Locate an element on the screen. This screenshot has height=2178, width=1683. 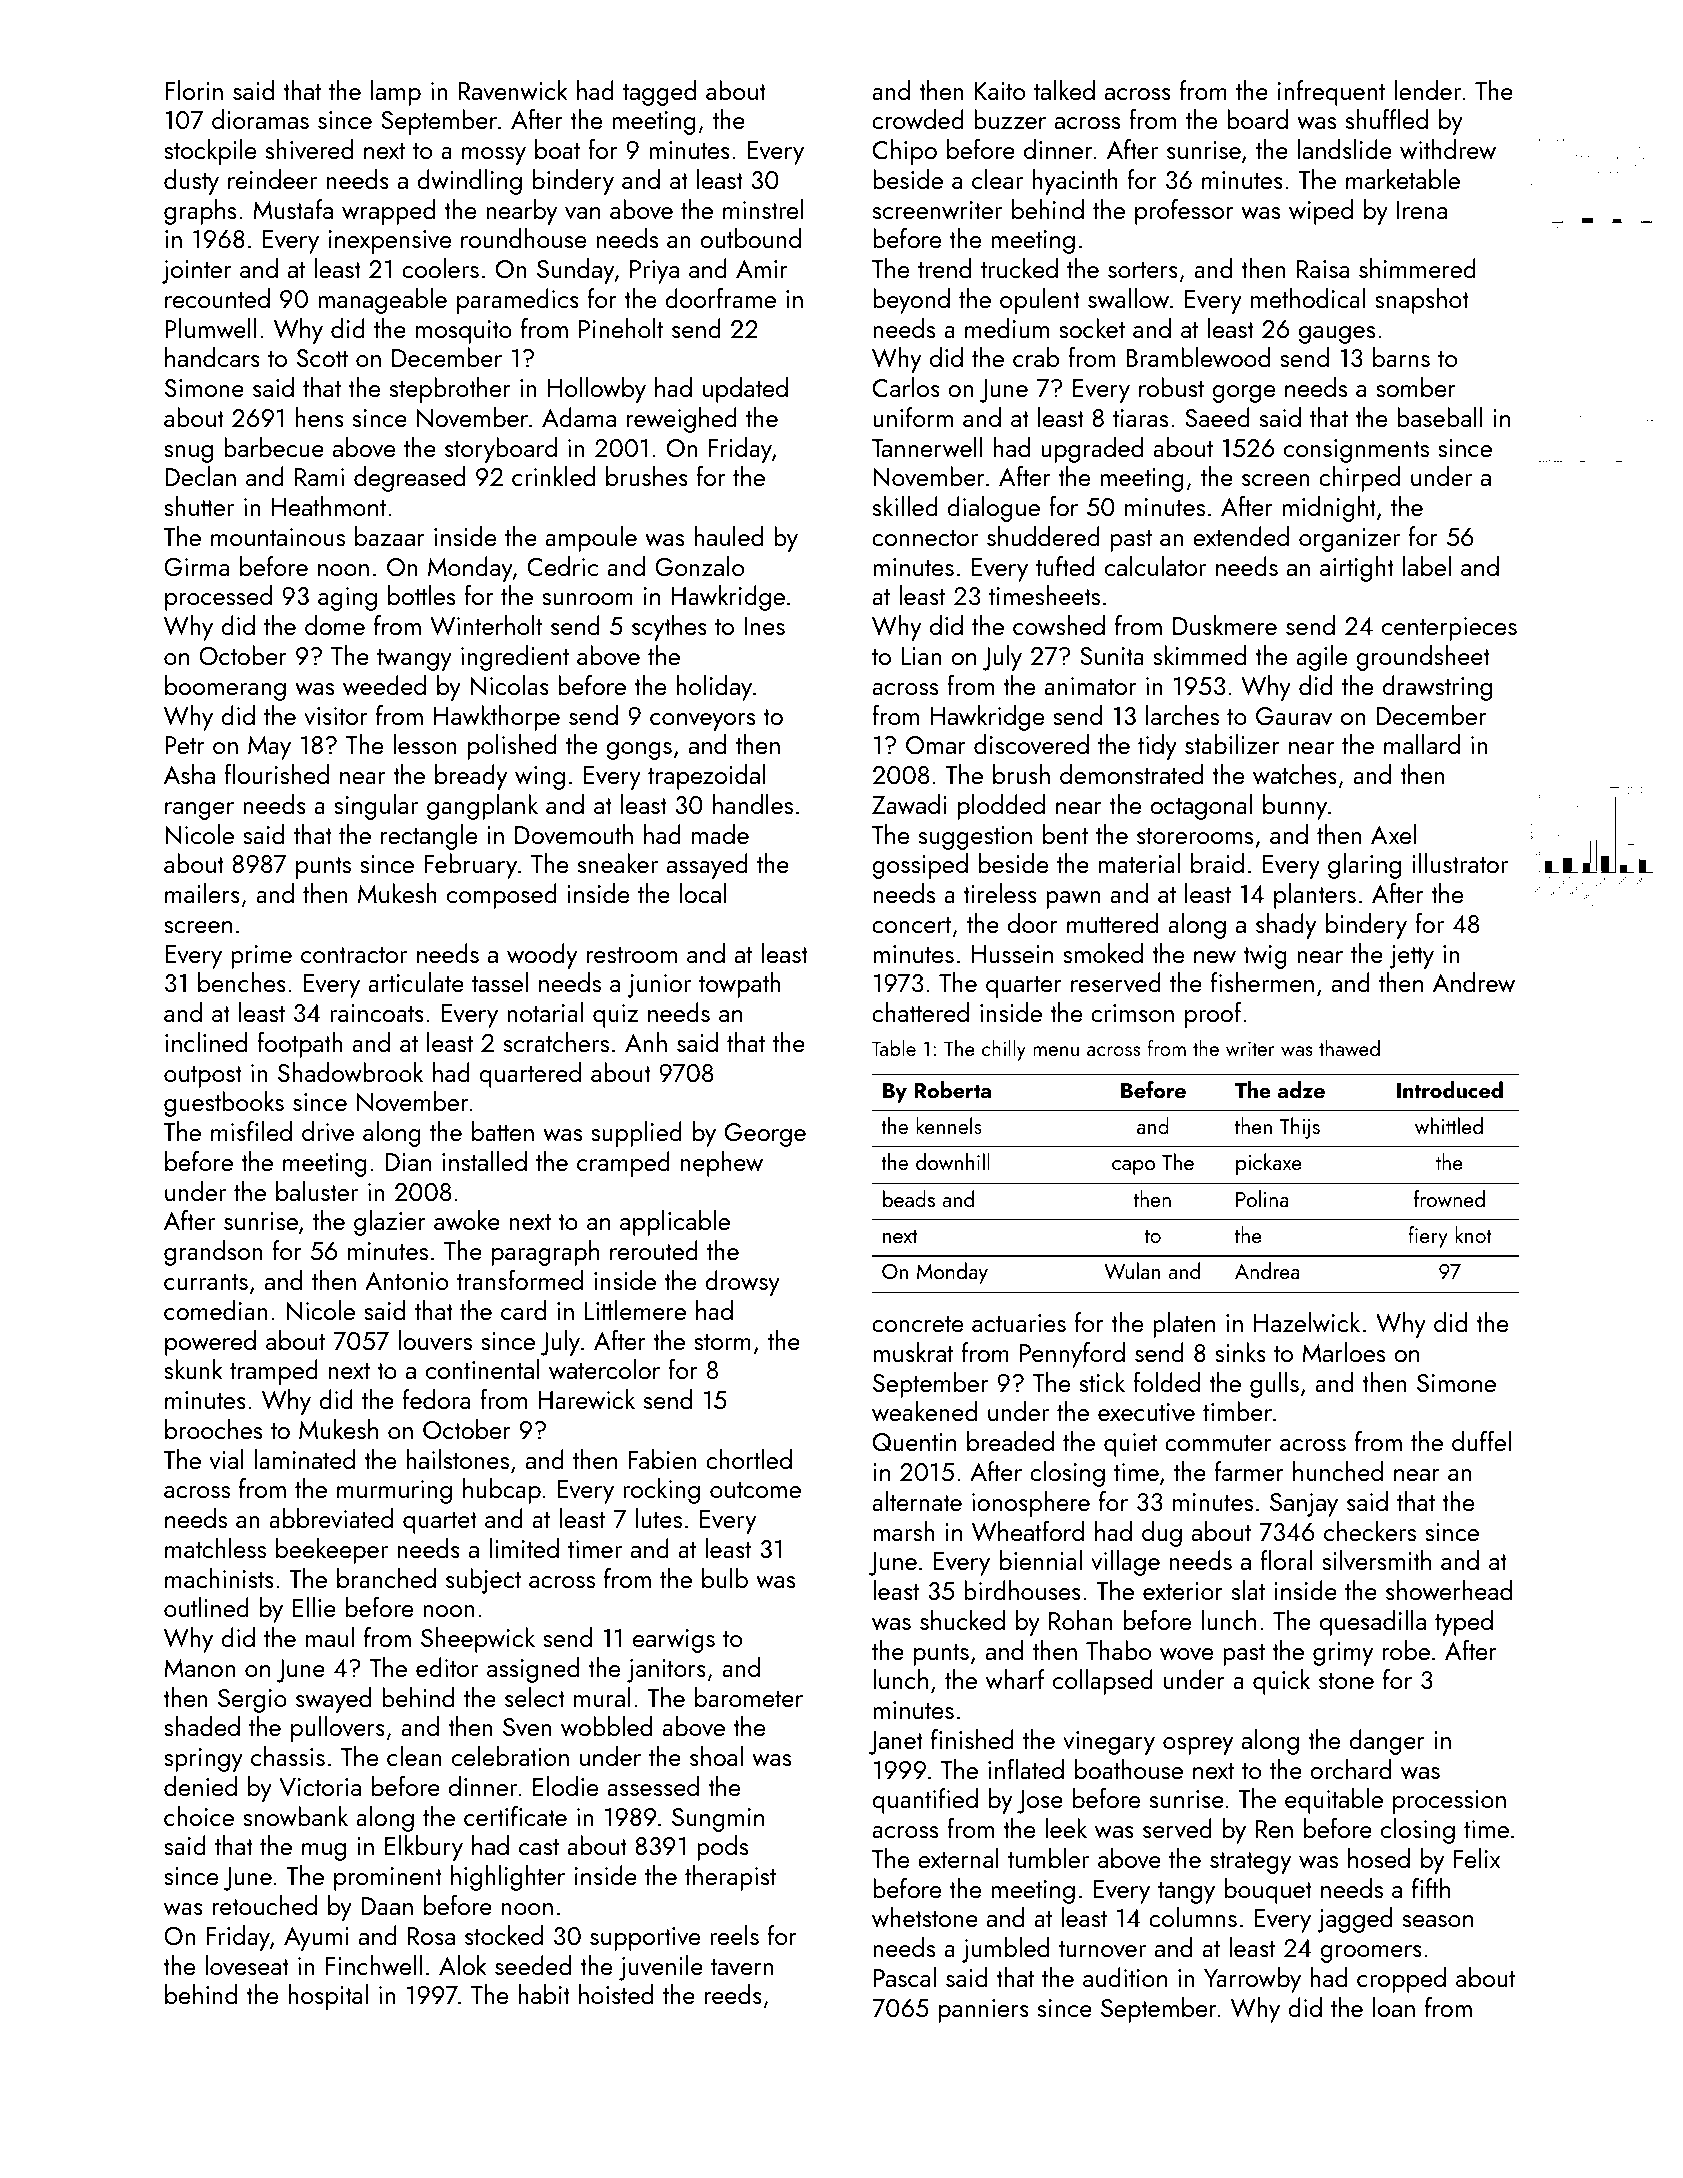
trucked is located at coordinates (1019, 268).
